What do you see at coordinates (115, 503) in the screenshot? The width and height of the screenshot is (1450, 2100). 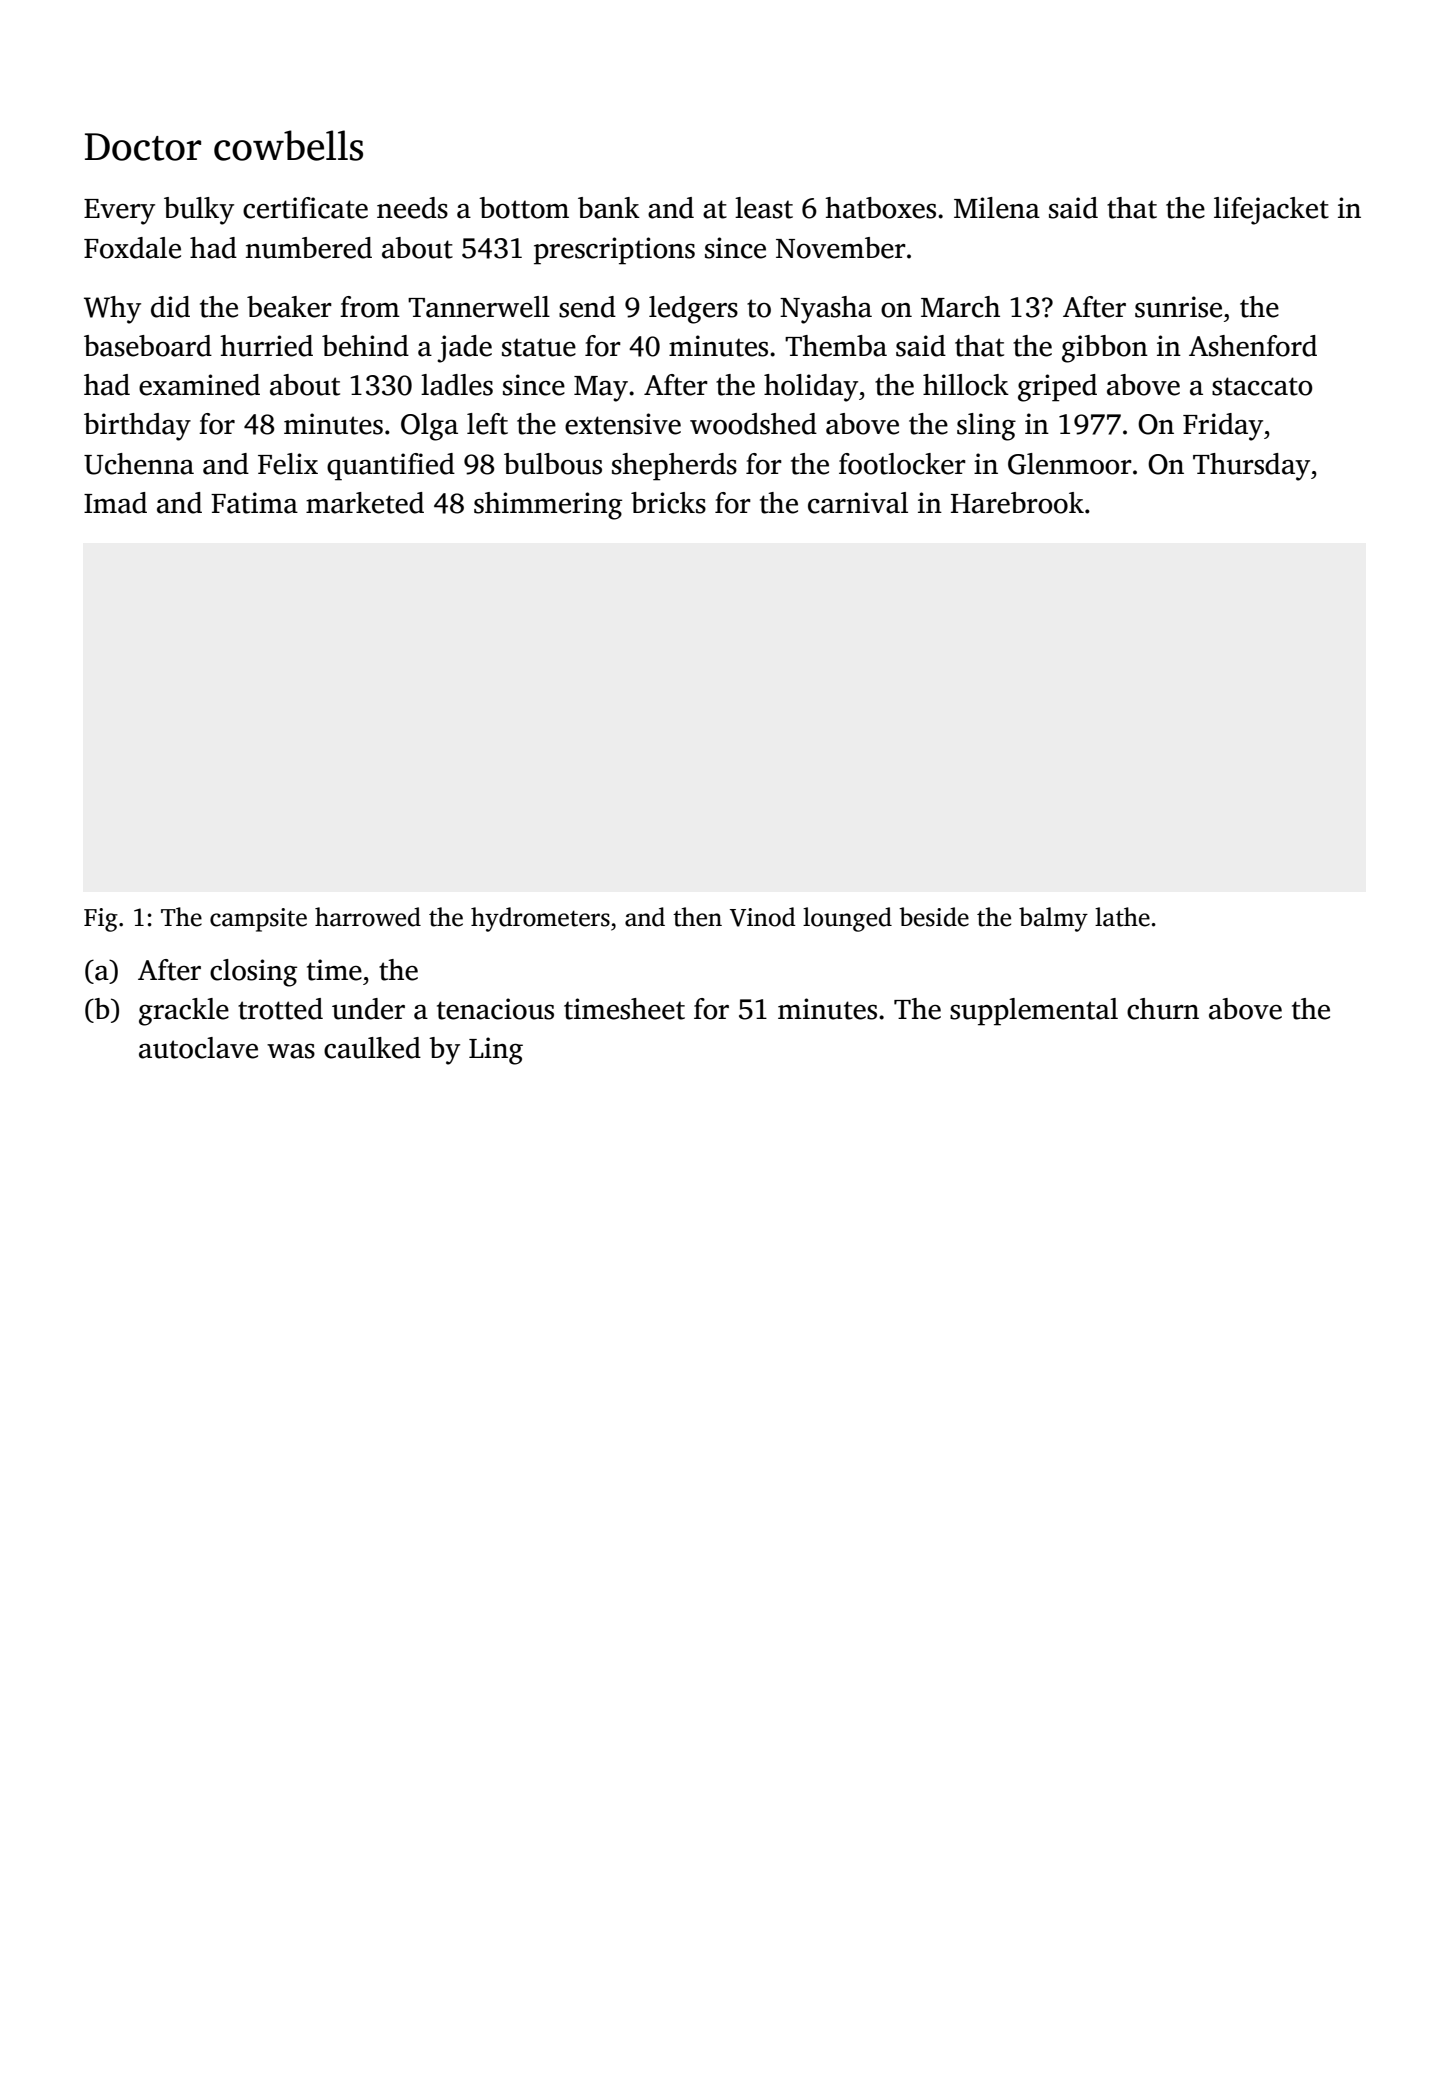 I see `Imad` at bounding box center [115, 503].
